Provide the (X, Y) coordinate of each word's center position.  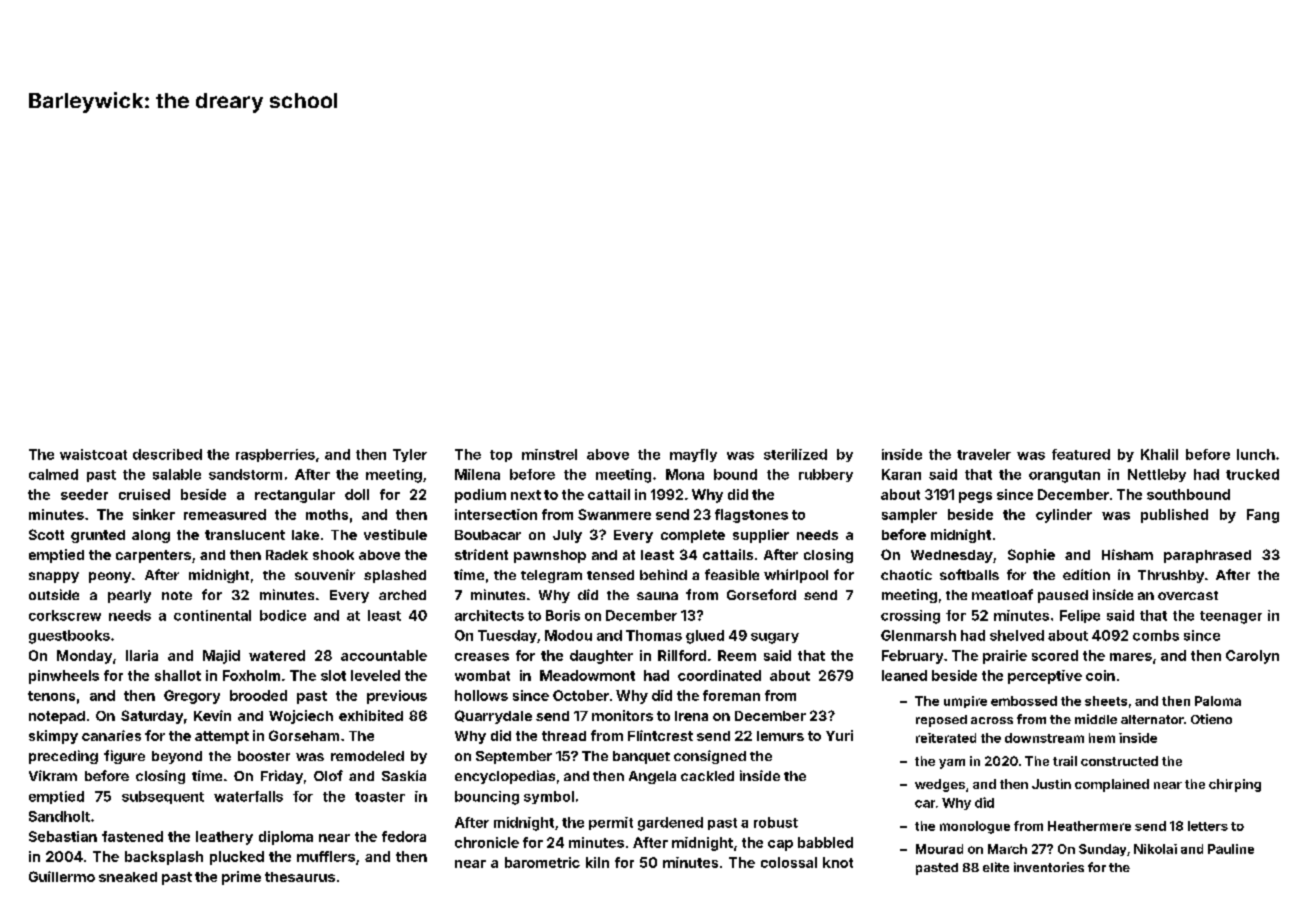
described (167, 454)
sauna (657, 596)
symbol (549, 797)
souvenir (325, 574)
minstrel (549, 454)
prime (241, 878)
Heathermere (1089, 826)
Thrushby (1171, 576)
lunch (1256, 454)
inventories (1049, 867)
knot (838, 862)
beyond (177, 757)
